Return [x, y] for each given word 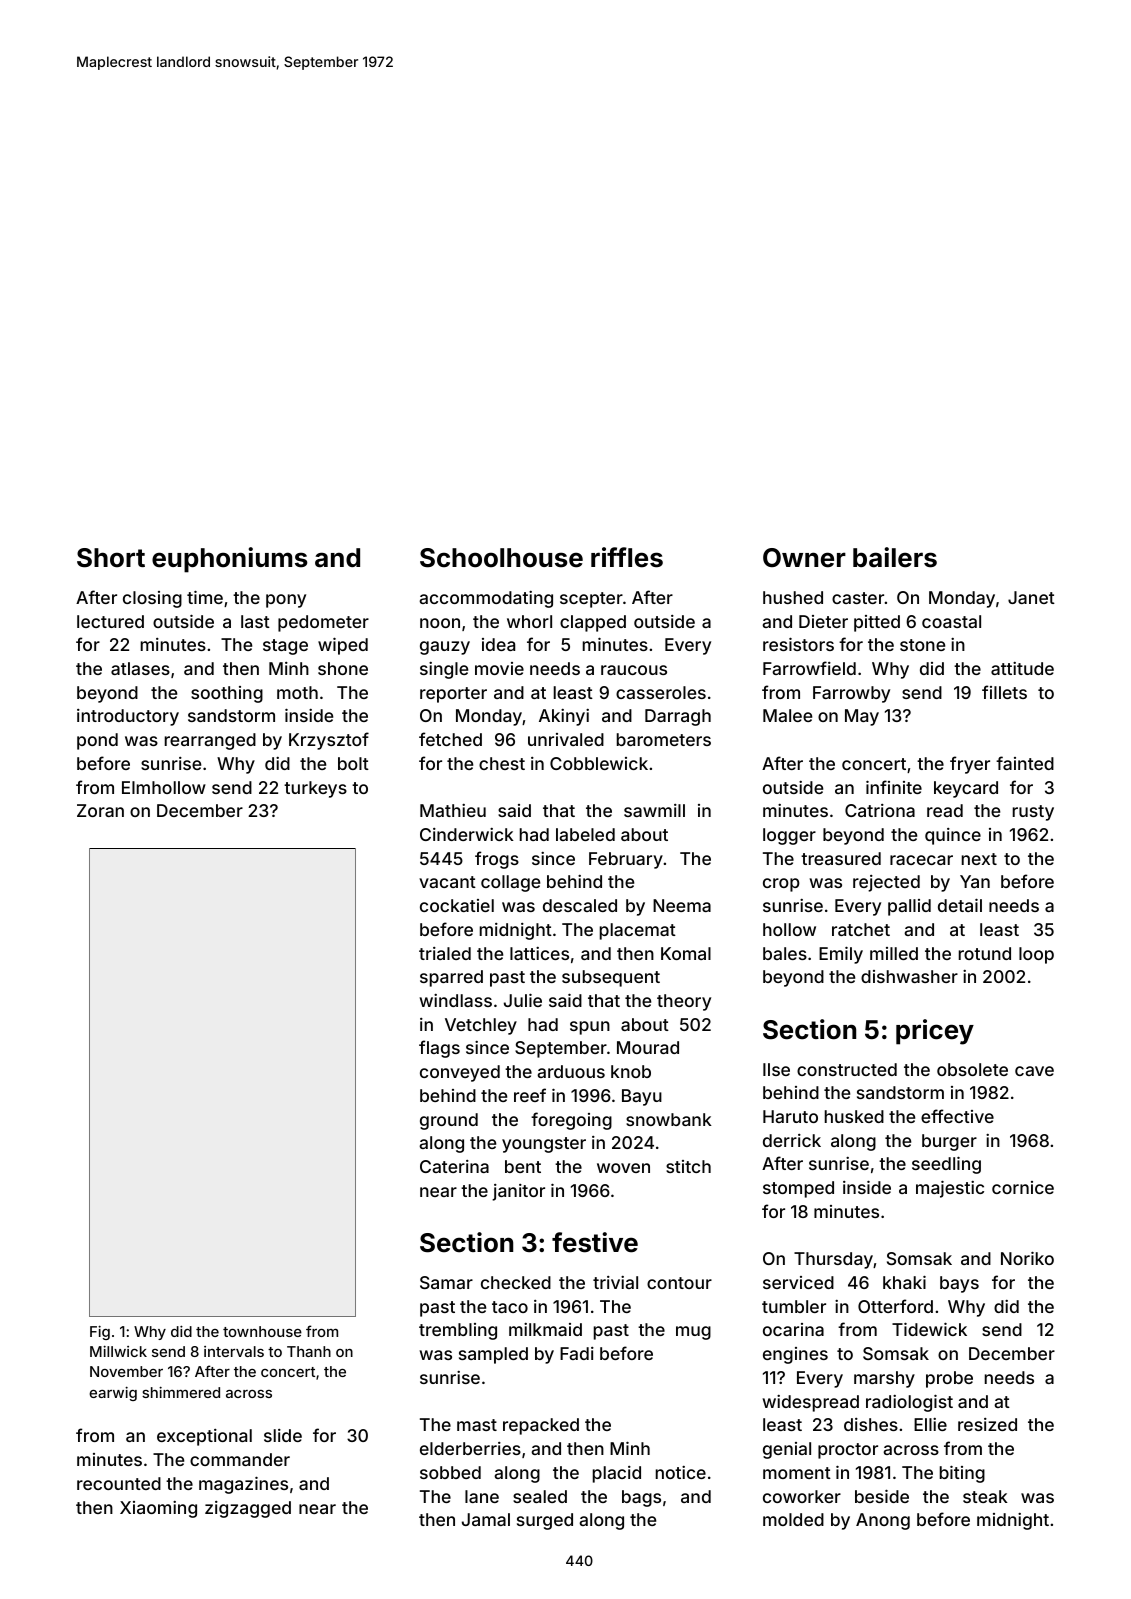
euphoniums [230, 560]
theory [684, 1002]
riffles [627, 557]
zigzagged [248, 1509]
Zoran [100, 810]
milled [894, 953]
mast [477, 1425]
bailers [895, 557]
